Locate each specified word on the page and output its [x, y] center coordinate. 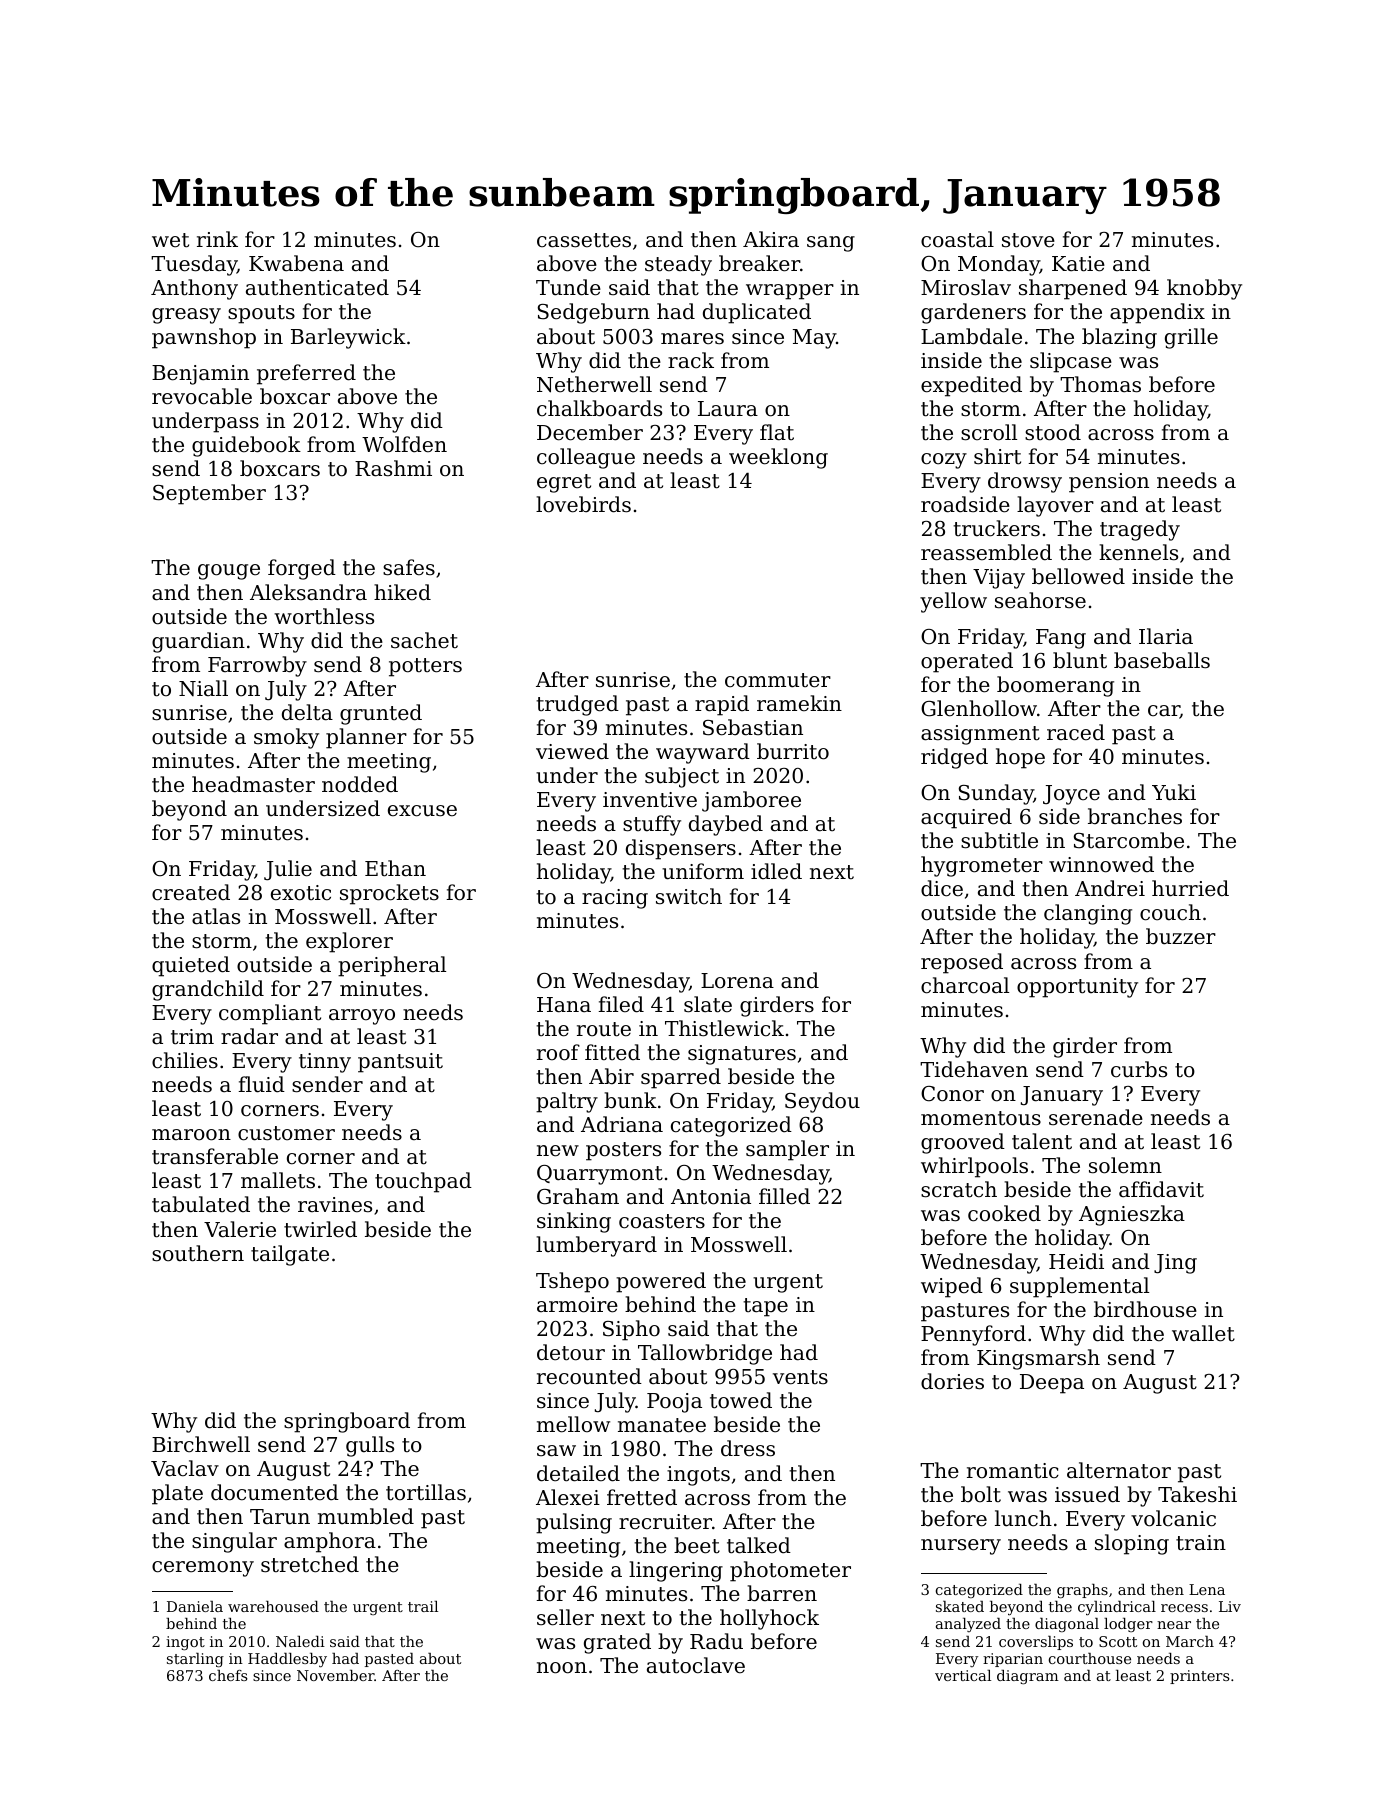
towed [741, 1400]
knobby [1204, 289]
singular [234, 1542]
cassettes [584, 240]
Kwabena [296, 263]
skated [960, 1606]
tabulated [201, 1204]
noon [562, 1668]
